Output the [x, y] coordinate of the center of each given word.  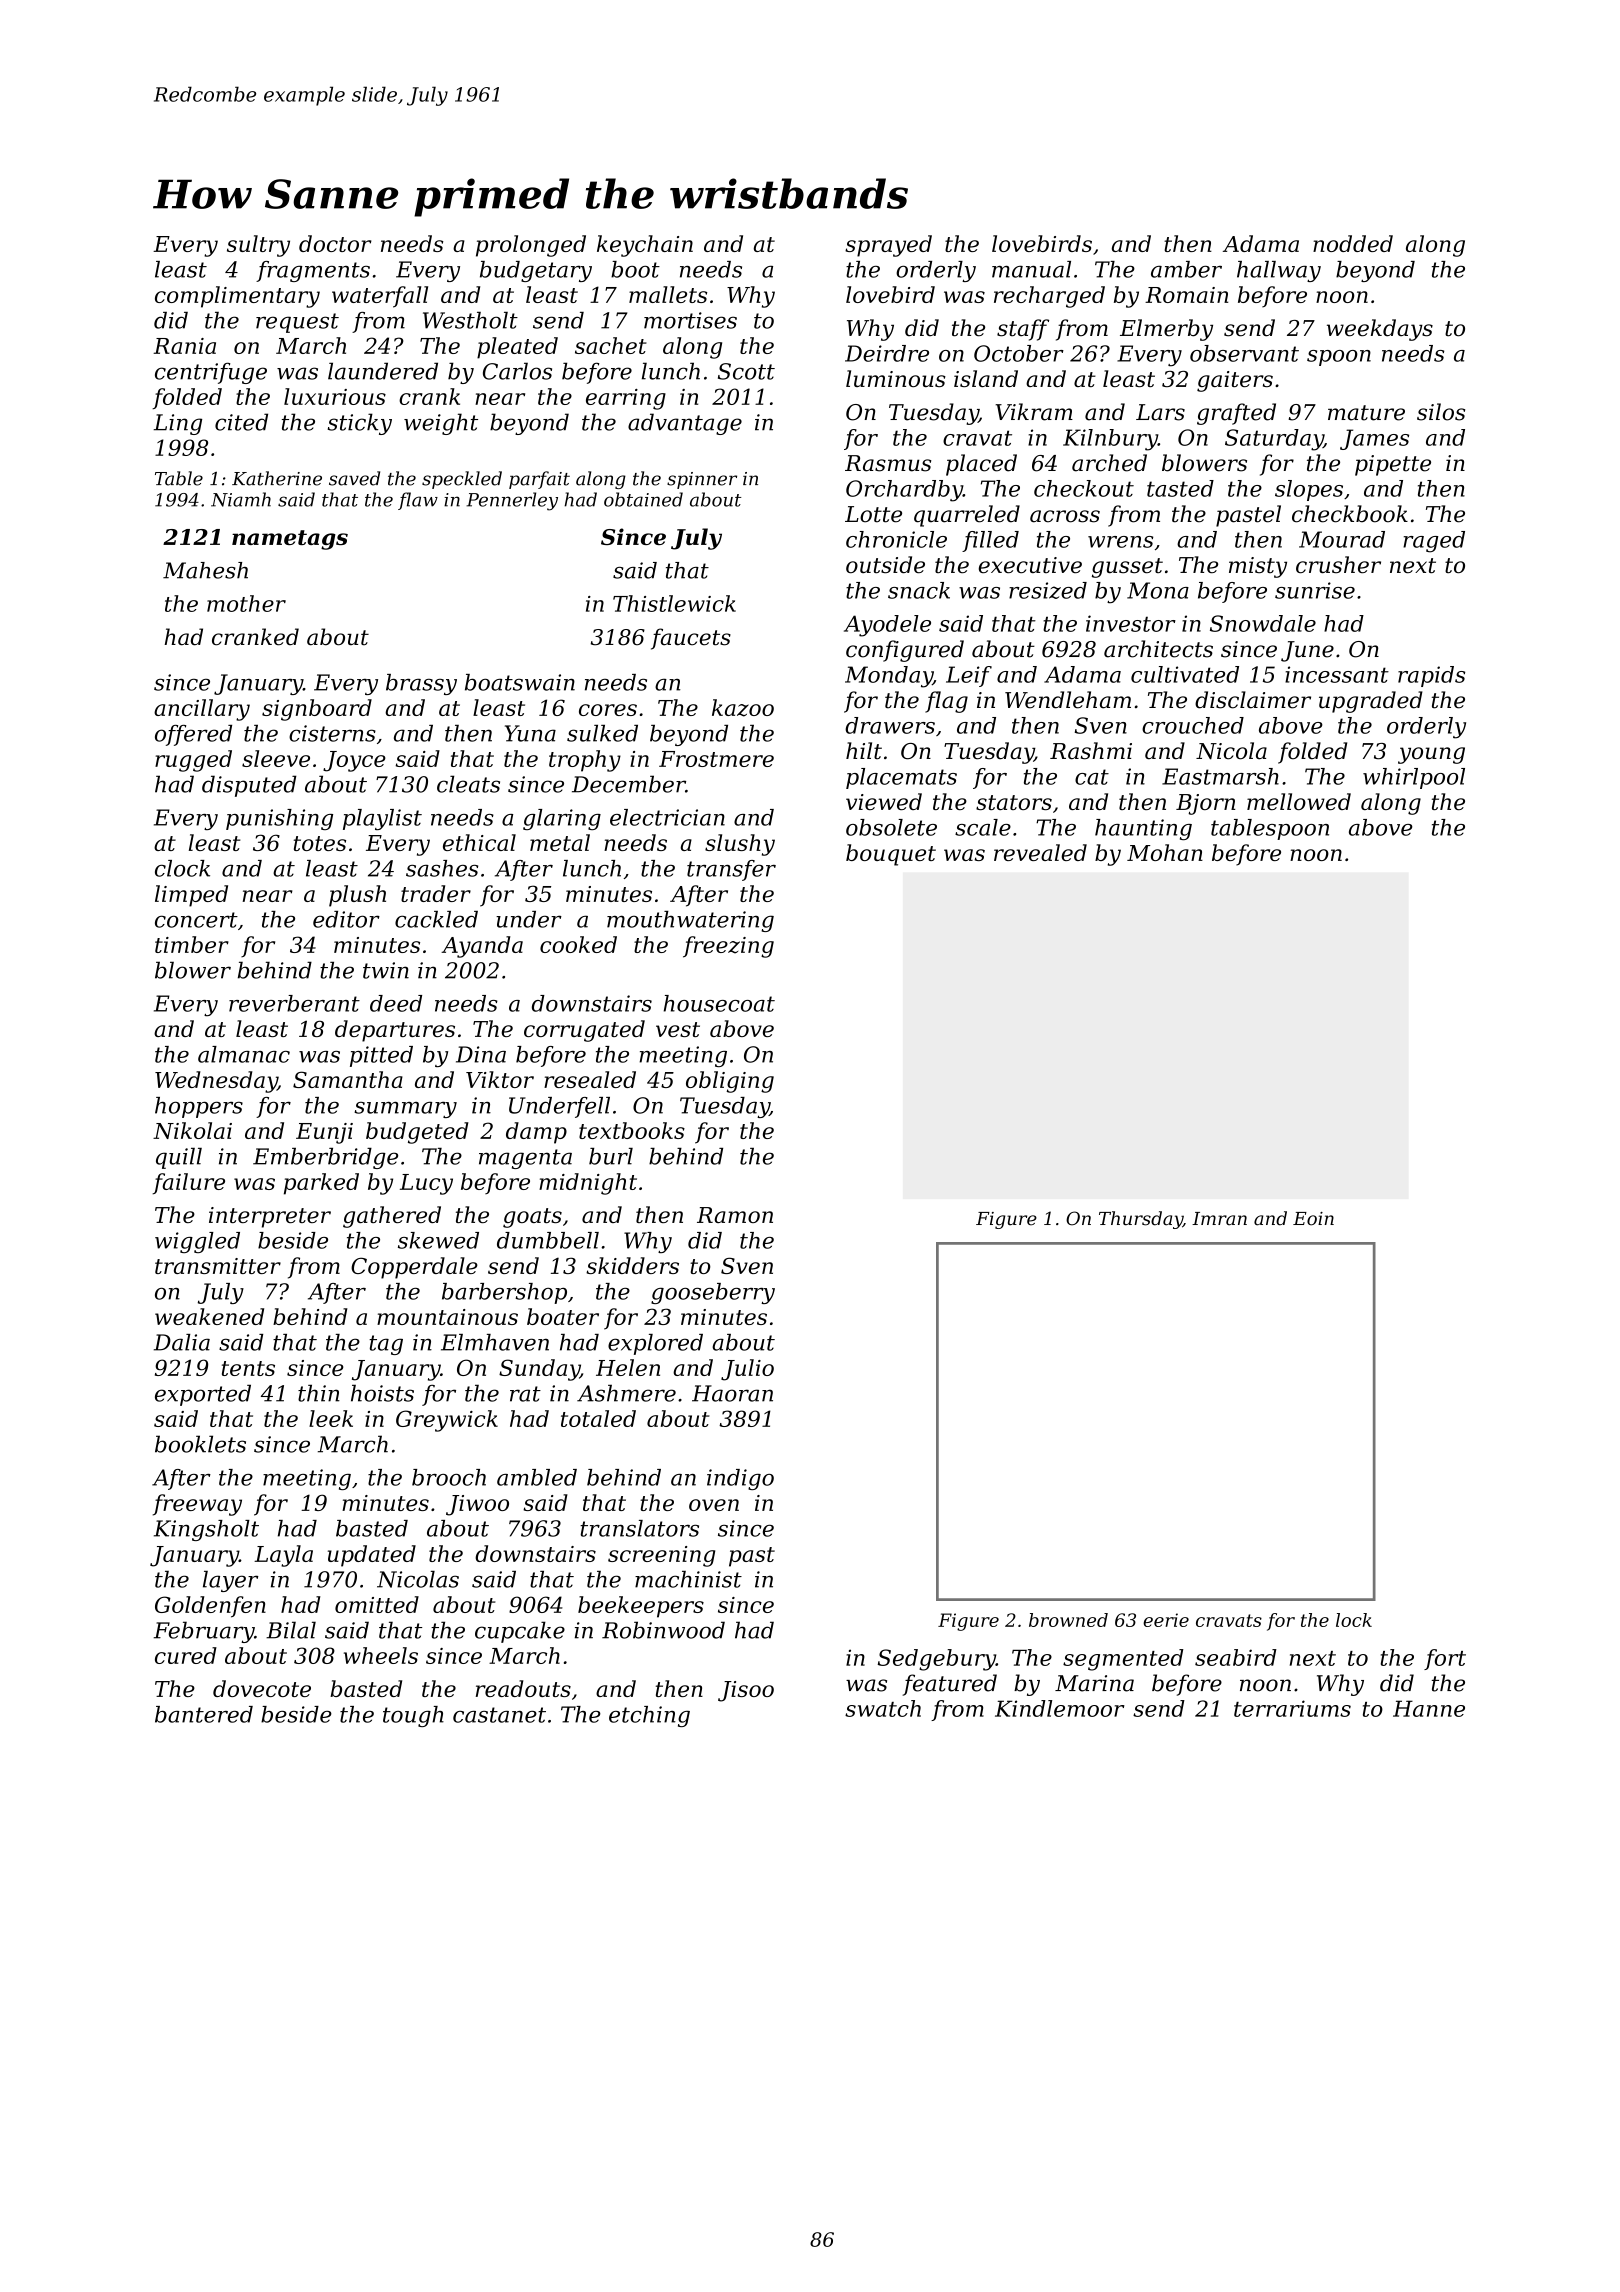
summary [405, 1109]
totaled [598, 1418]
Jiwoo [477, 1505]
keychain [645, 246]
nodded [1353, 243]
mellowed [1299, 801]
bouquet [891, 855]
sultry [258, 246]
